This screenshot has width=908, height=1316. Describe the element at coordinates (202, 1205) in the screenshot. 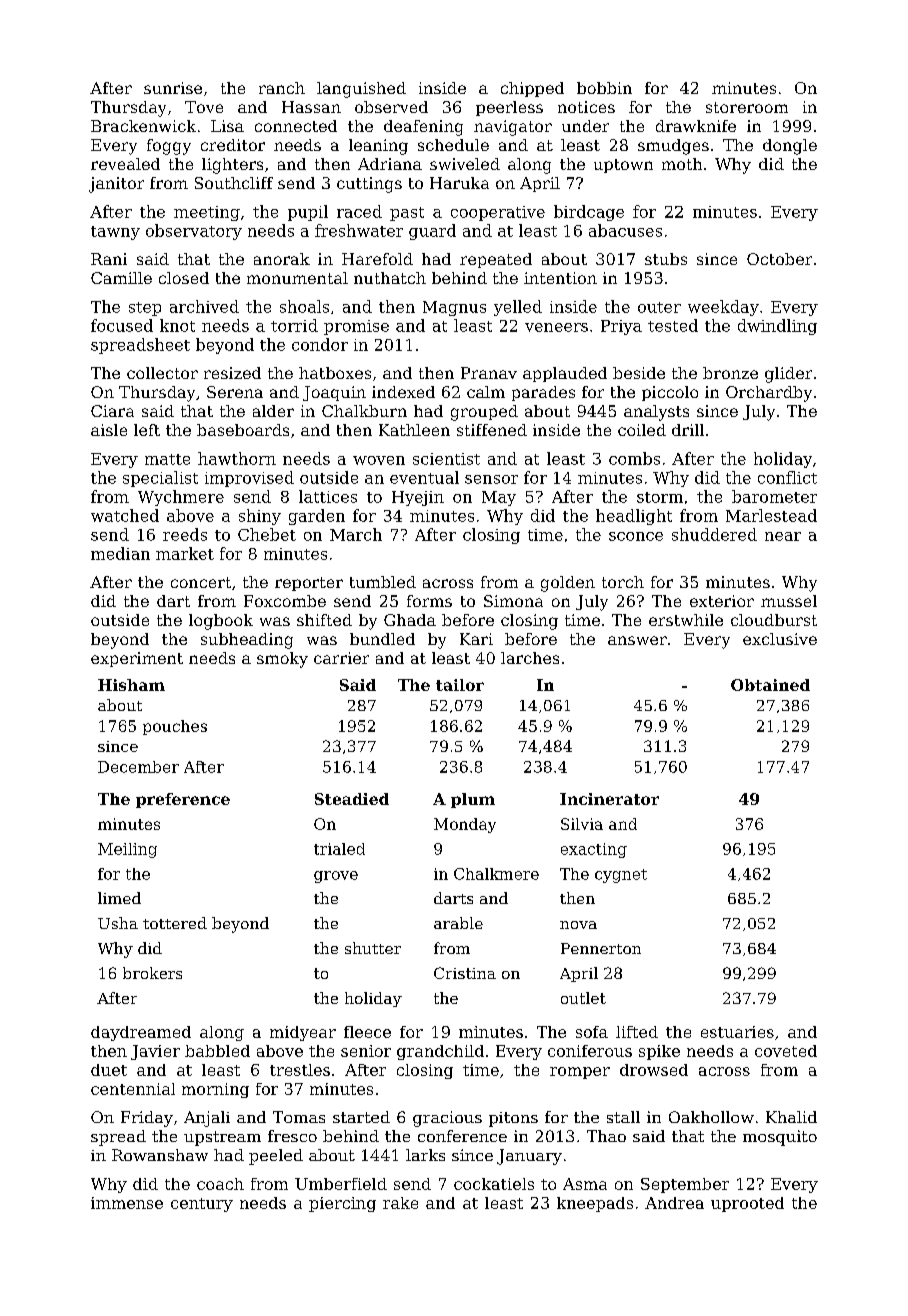

I see `century` at that location.
